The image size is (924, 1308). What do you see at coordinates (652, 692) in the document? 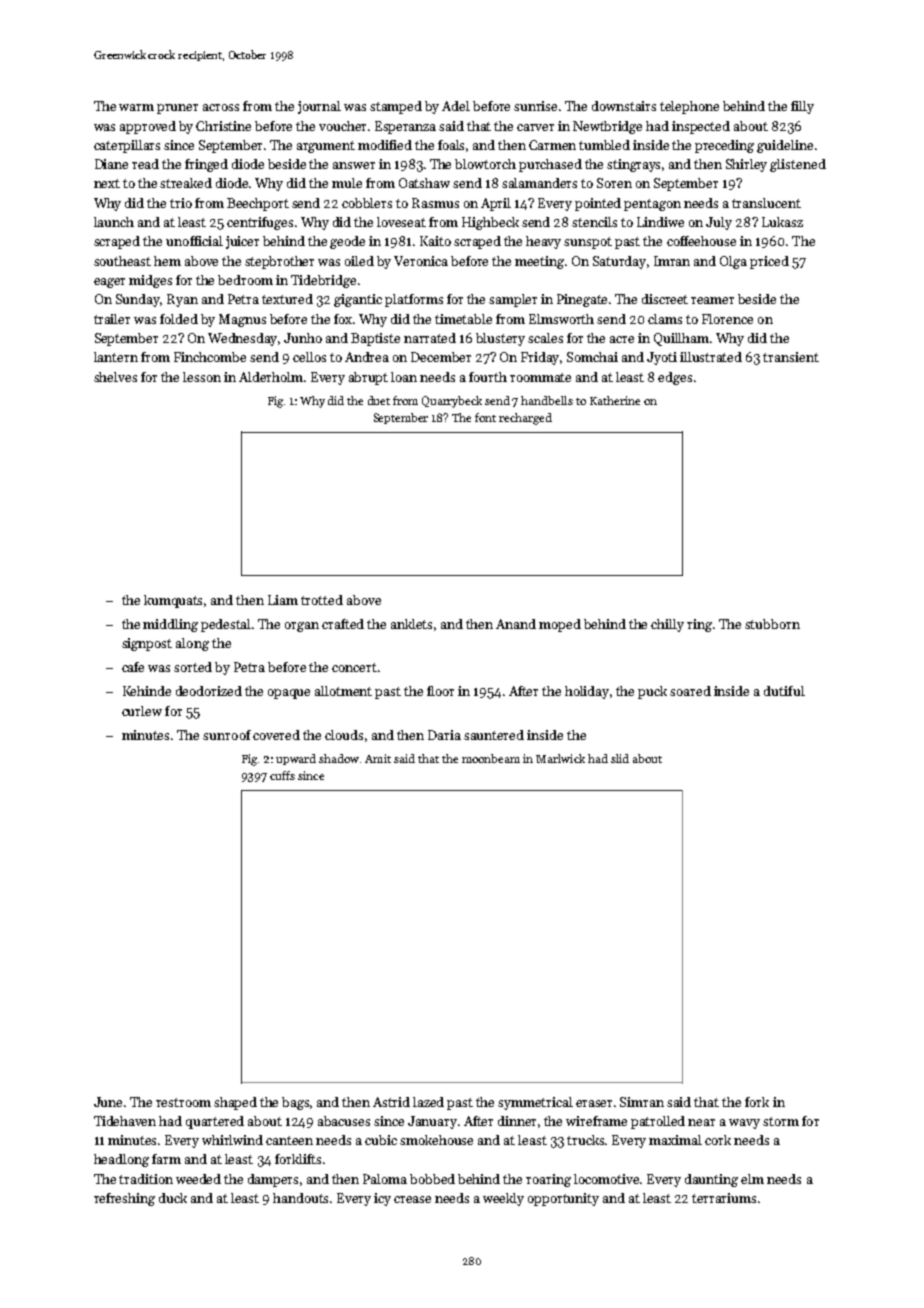
I see `puck` at bounding box center [652, 692].
